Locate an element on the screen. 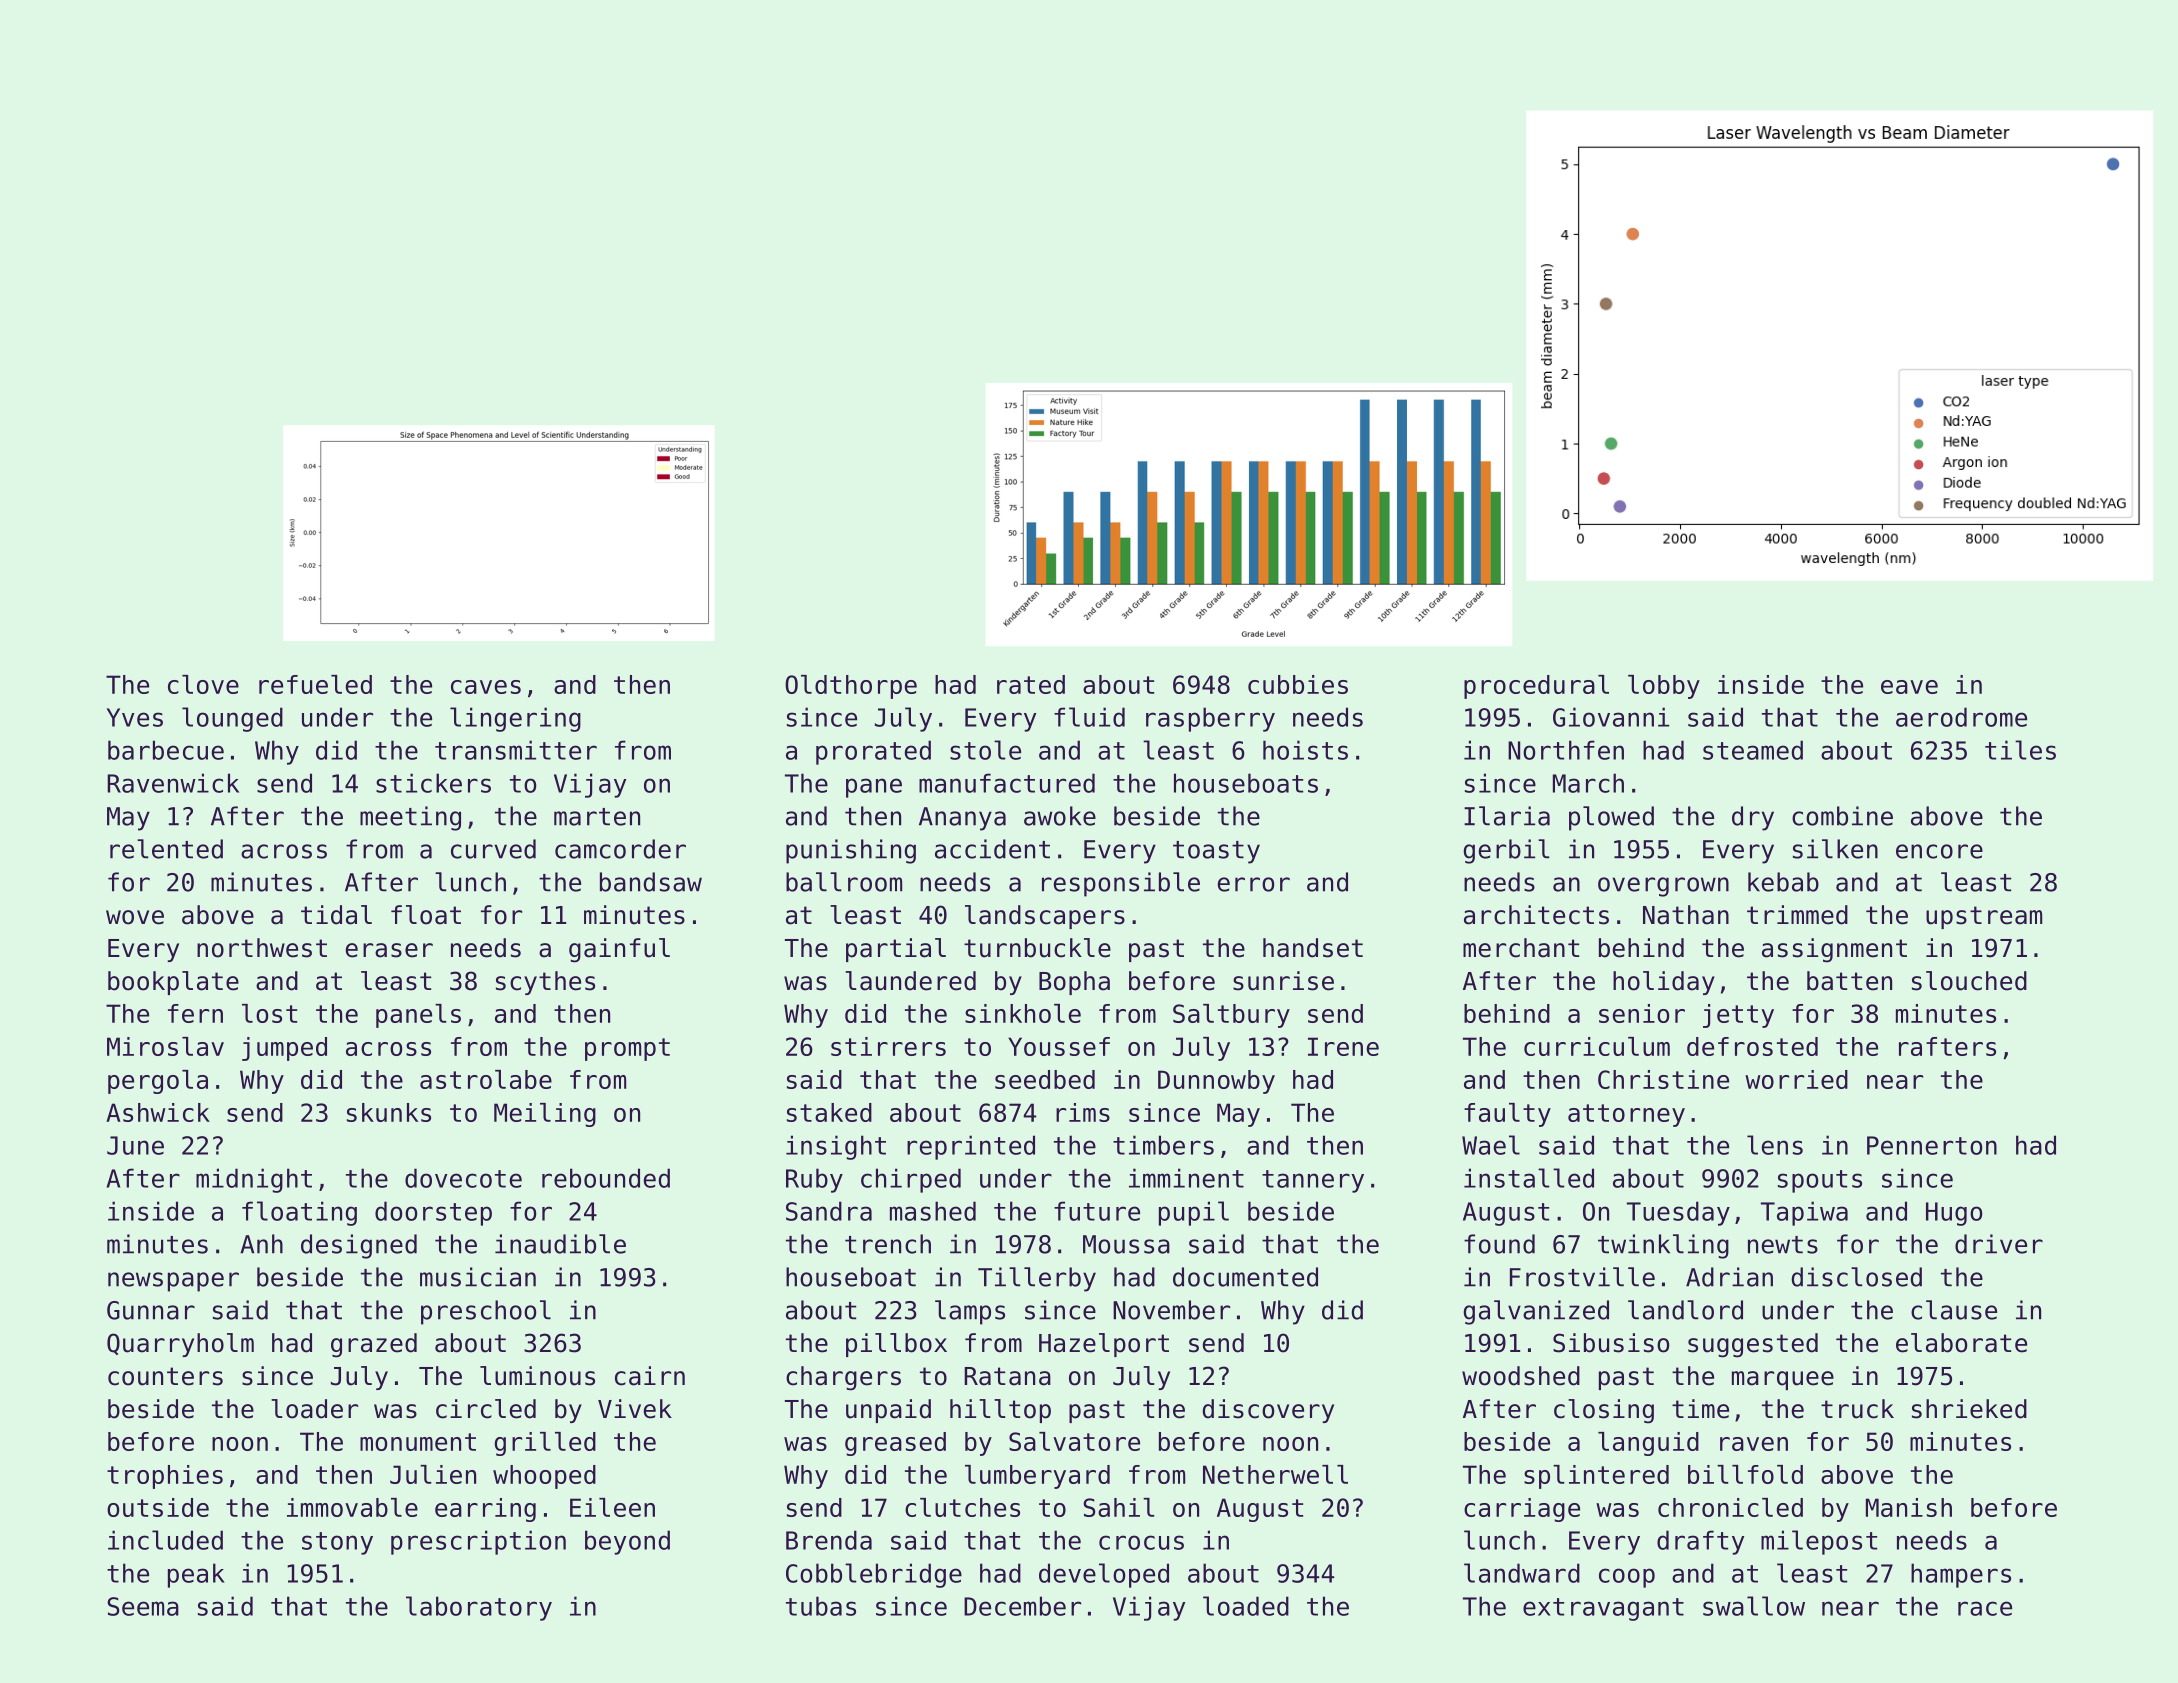 This screenshot has height=1683, width=2178. loaded is located at coordinates (1246, 1606).
